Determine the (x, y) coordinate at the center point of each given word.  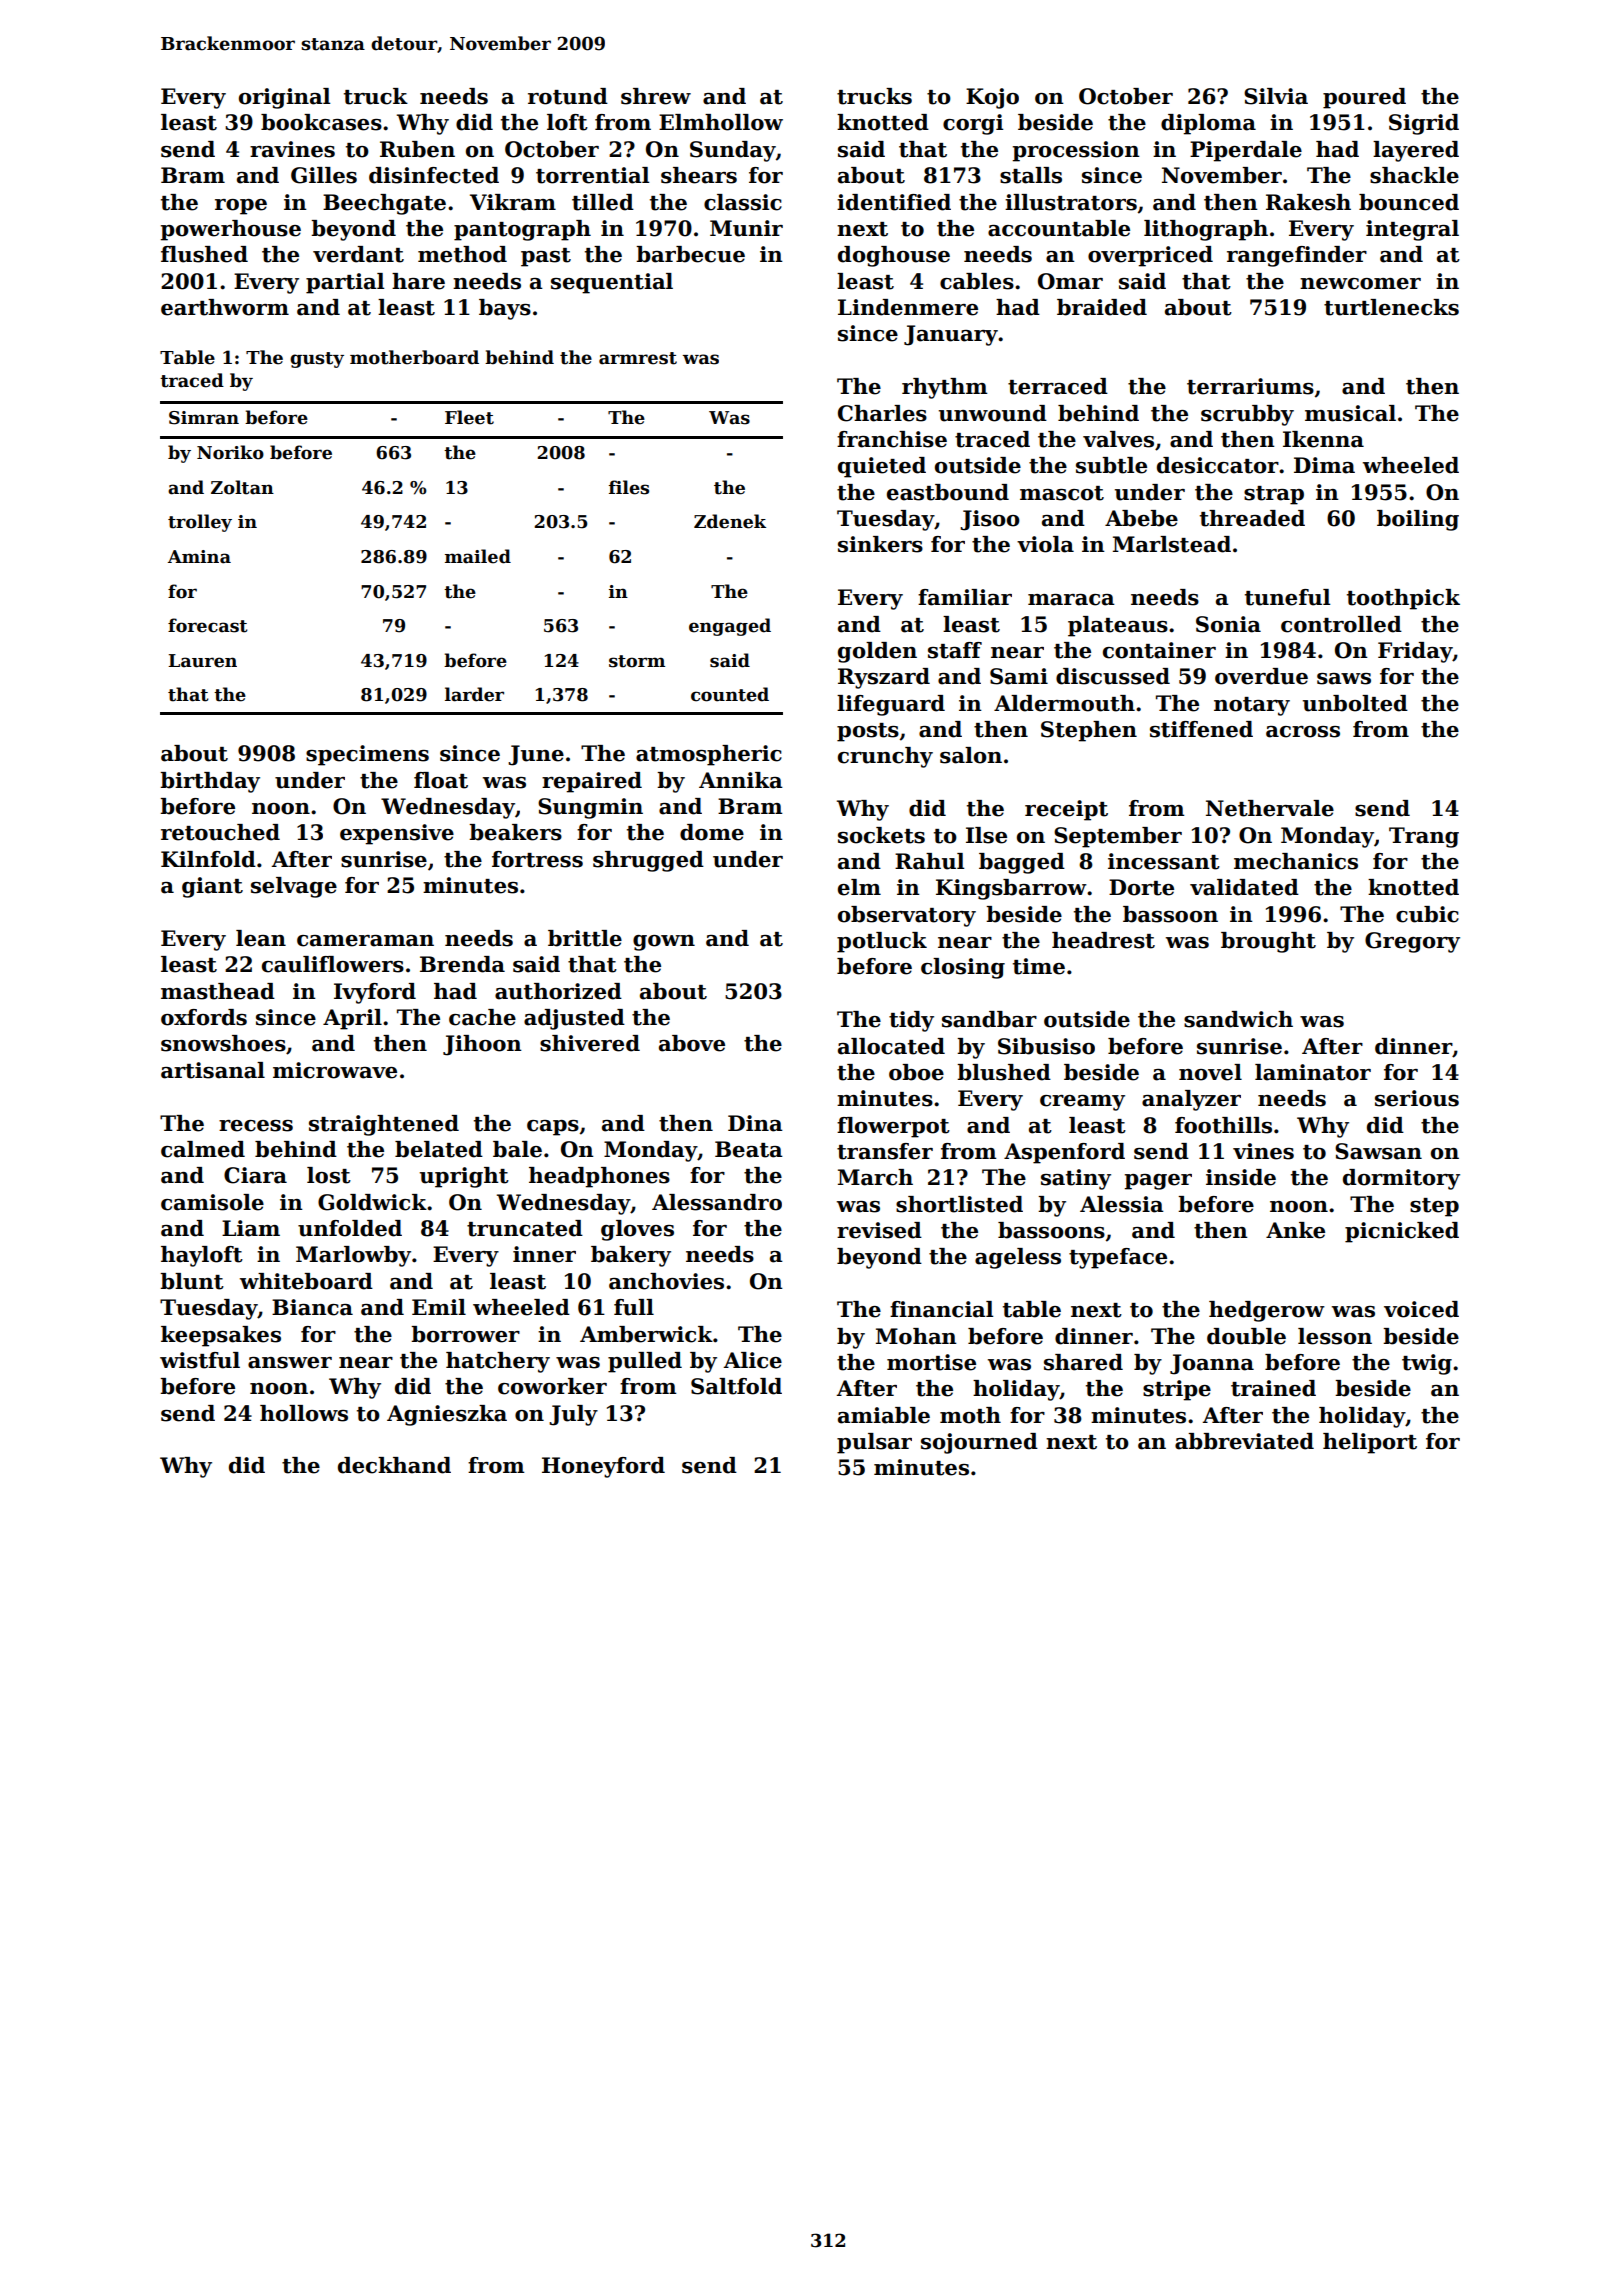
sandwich (1238, 1019)
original (284, 98)
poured (1364, 98)
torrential (592, 175)
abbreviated (1244, 1441)
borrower (465, 1334)
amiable (884, 1415)
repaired (592, 782)
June (536, 755)
